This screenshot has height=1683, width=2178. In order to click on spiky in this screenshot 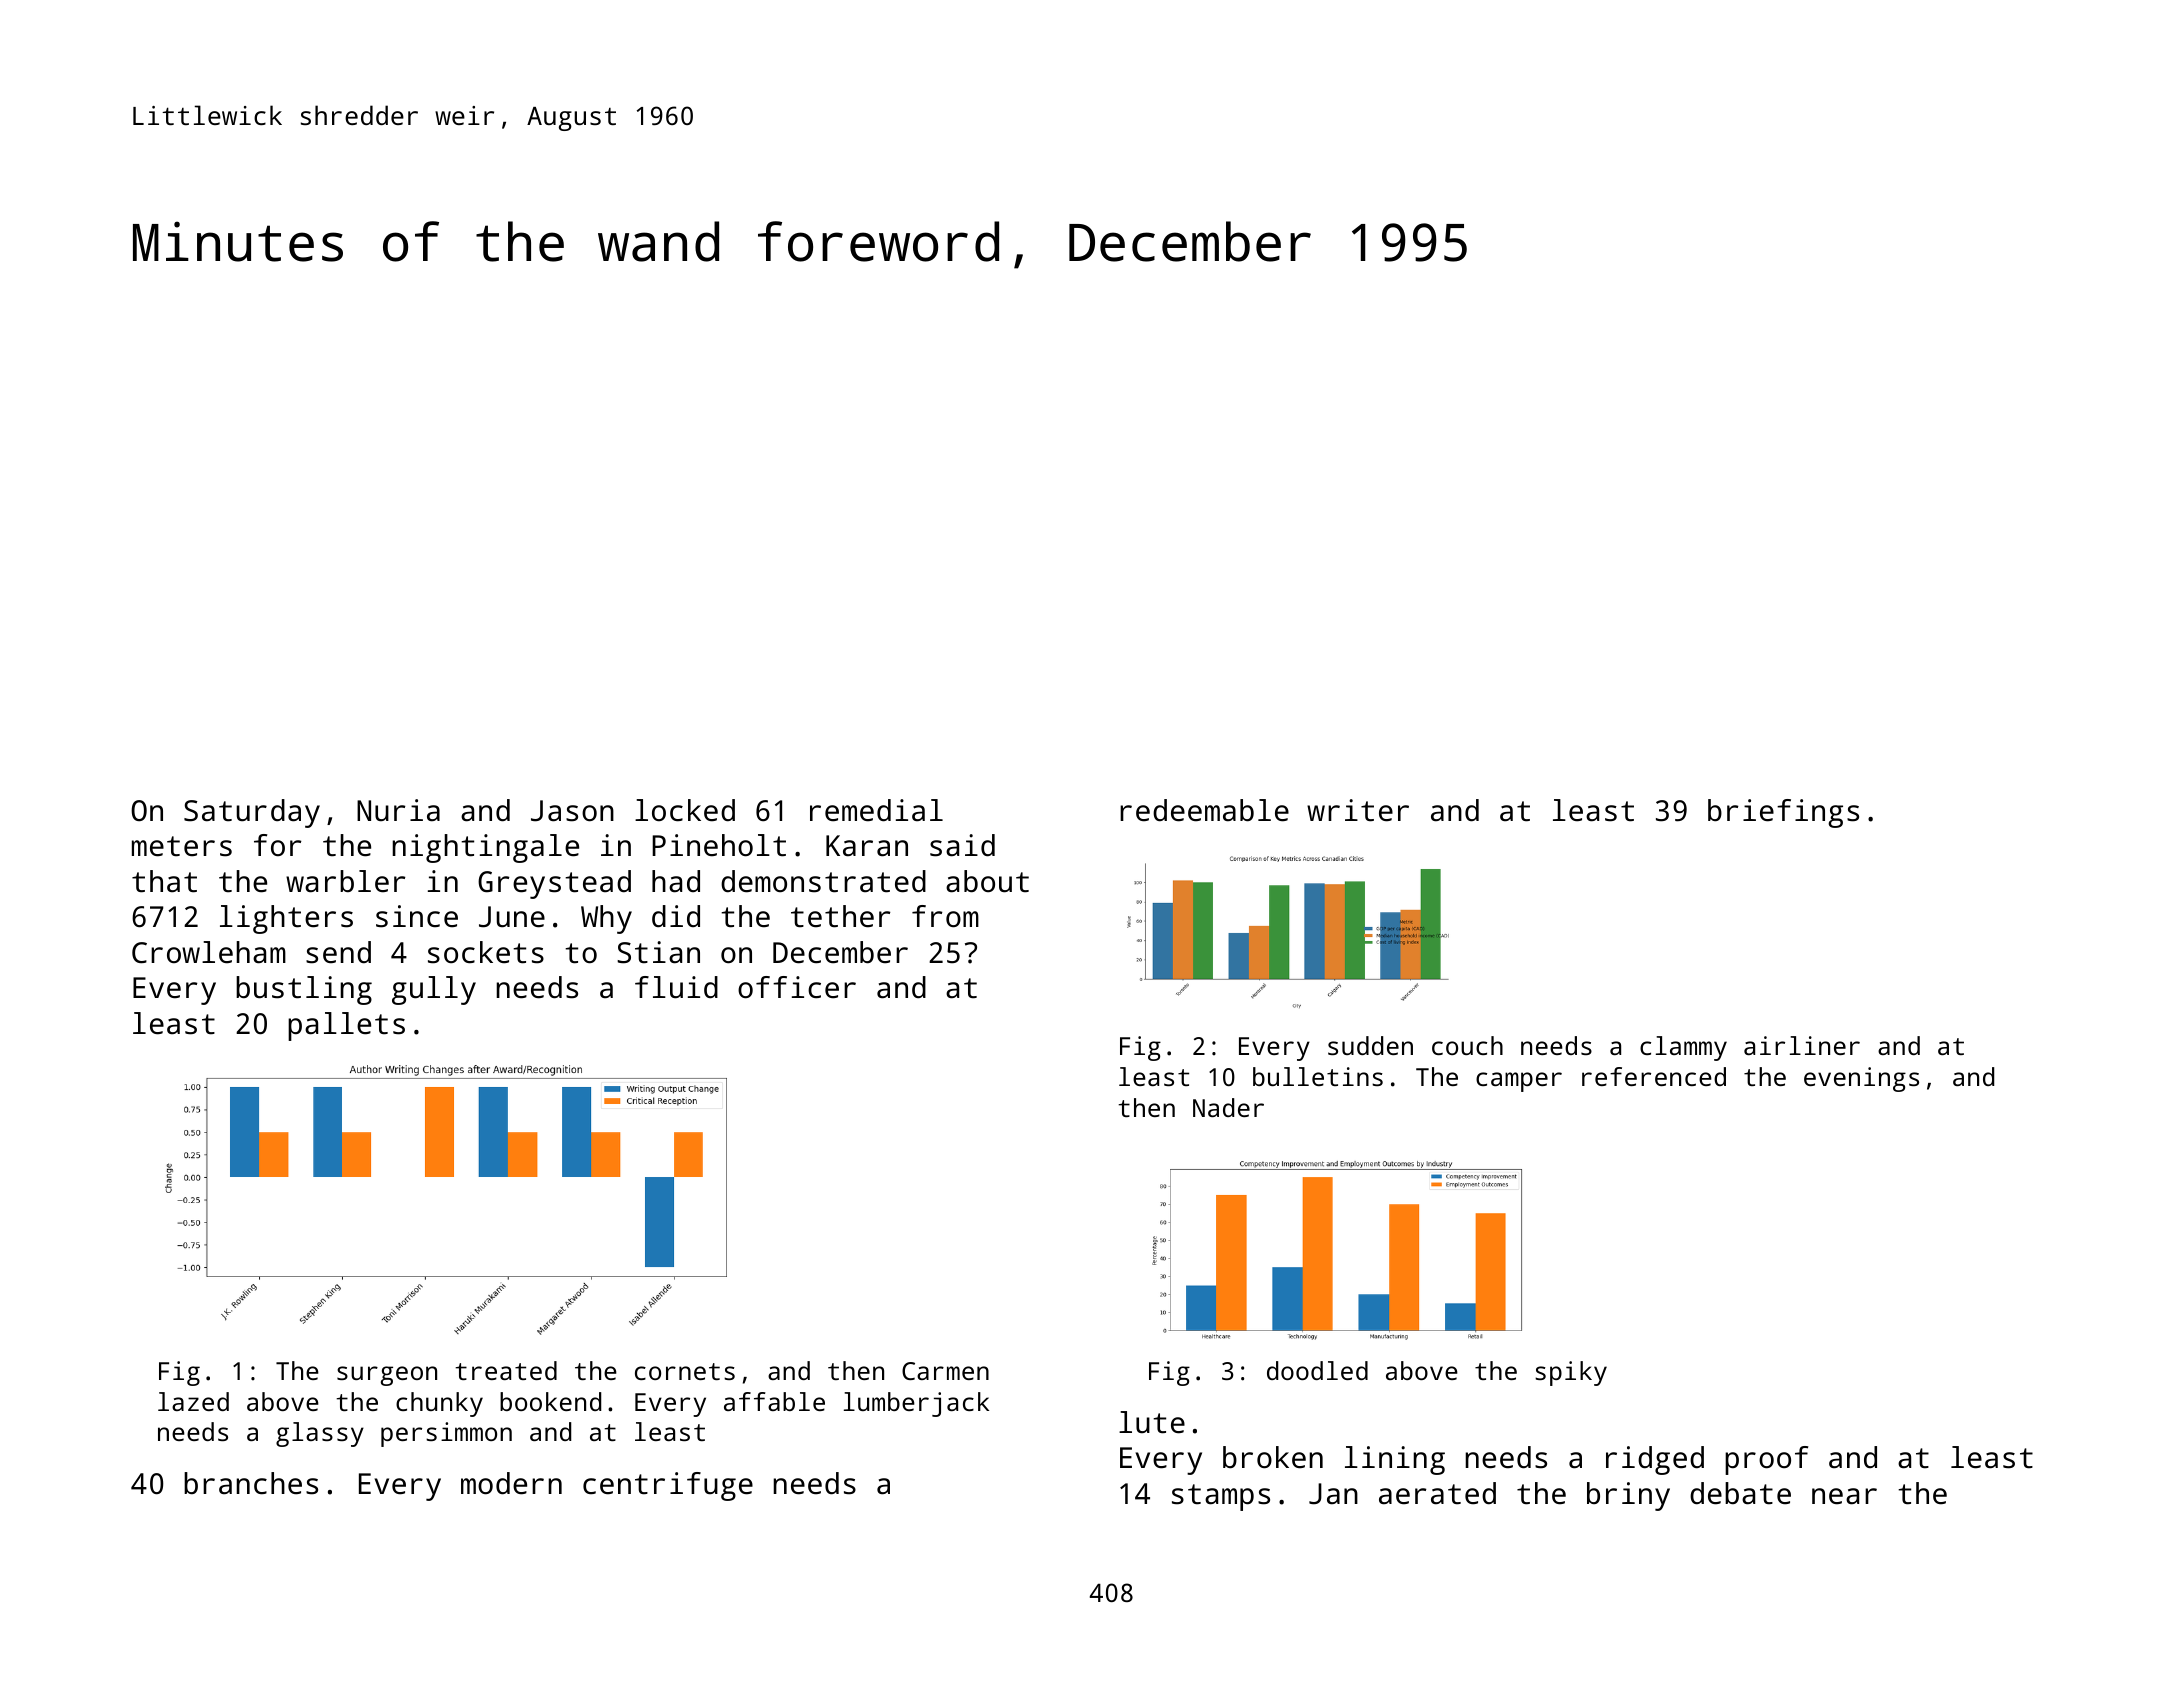, I will do `click(1571, 1373)`.
